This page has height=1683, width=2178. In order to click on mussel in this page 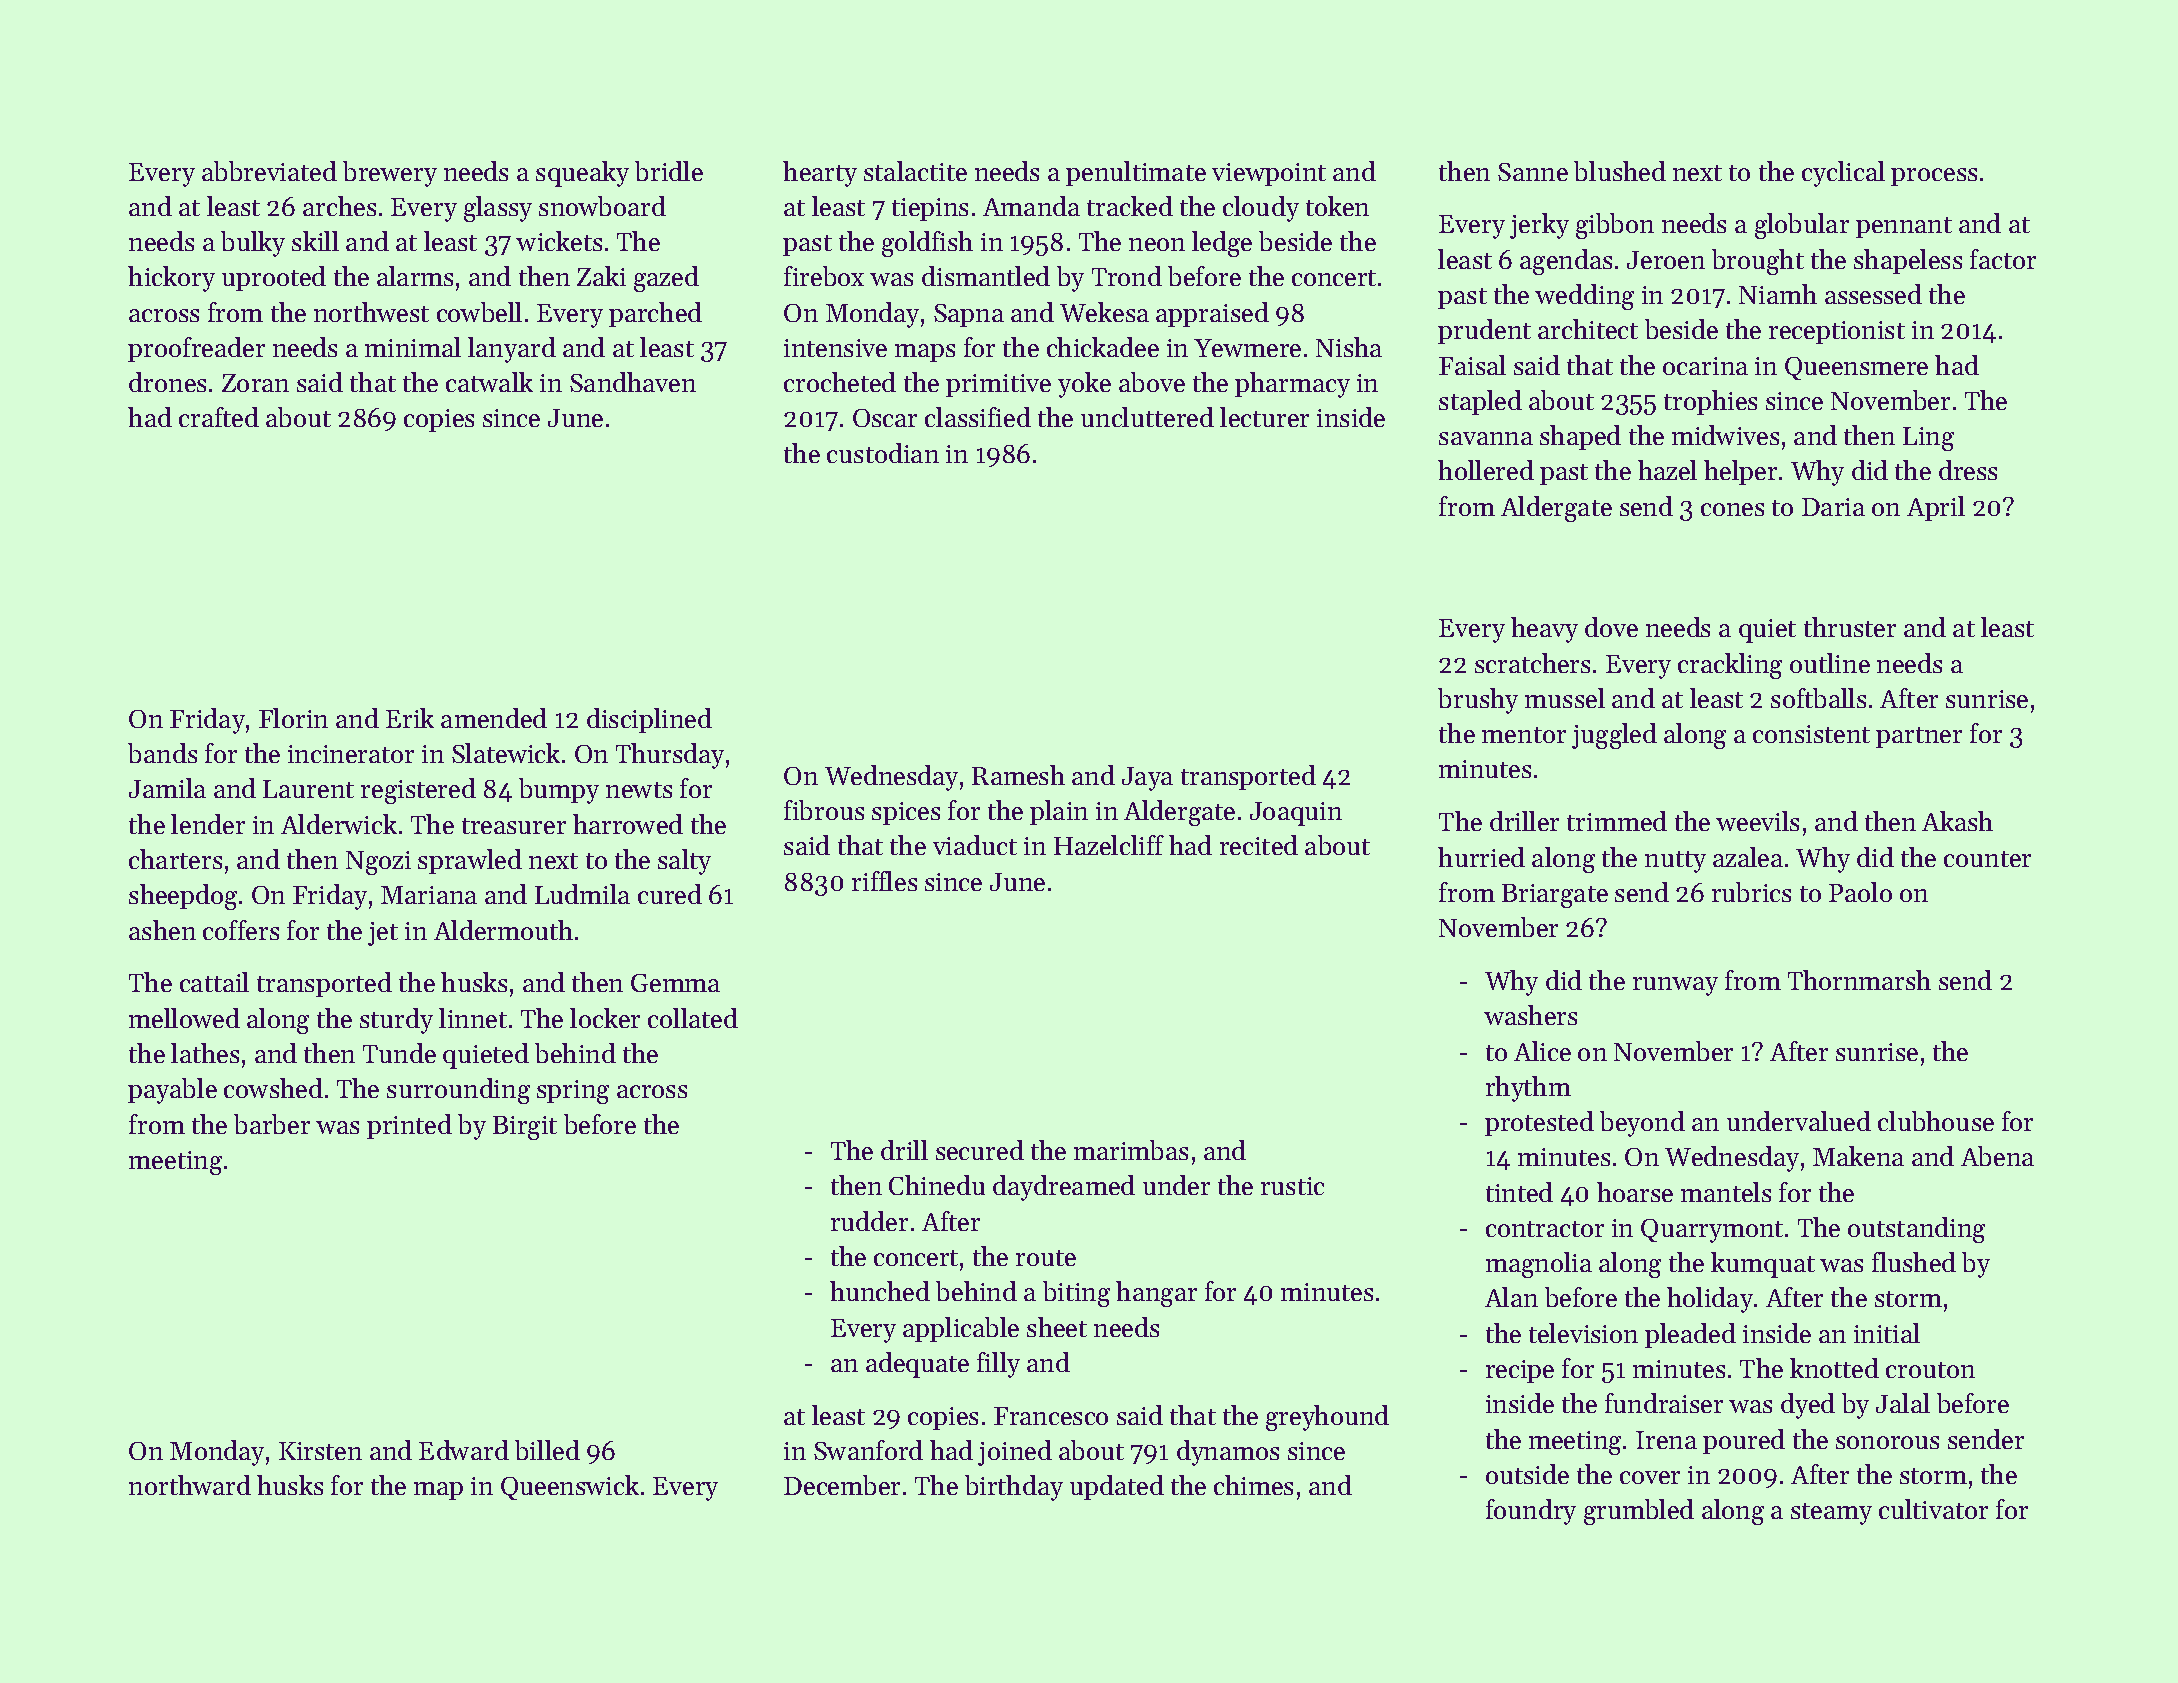, I will do `click(1565, 698)`.
